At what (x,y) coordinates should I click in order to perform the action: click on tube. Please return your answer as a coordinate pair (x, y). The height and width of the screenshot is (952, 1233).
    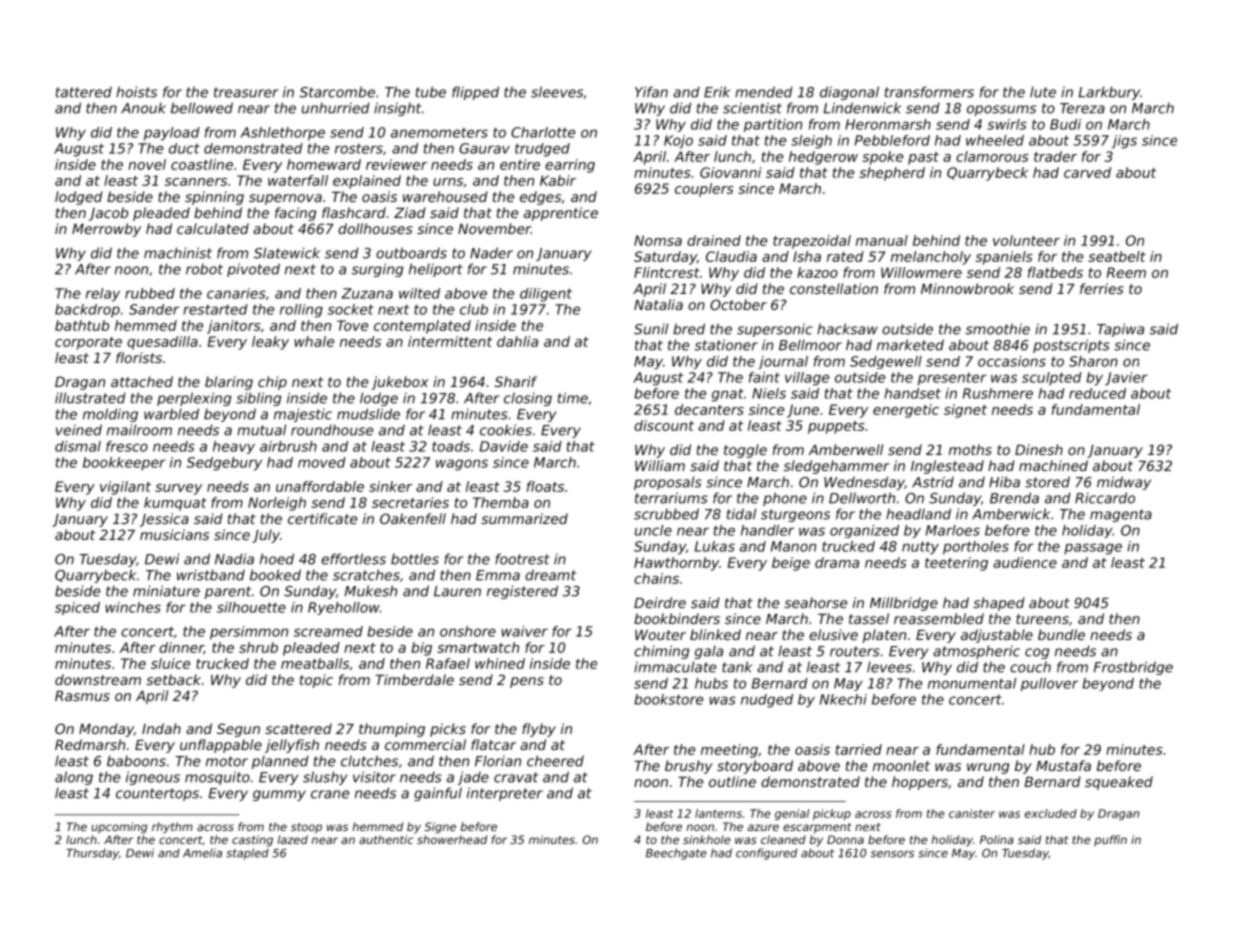
    Looking at the image, I should click on (431, 92).
